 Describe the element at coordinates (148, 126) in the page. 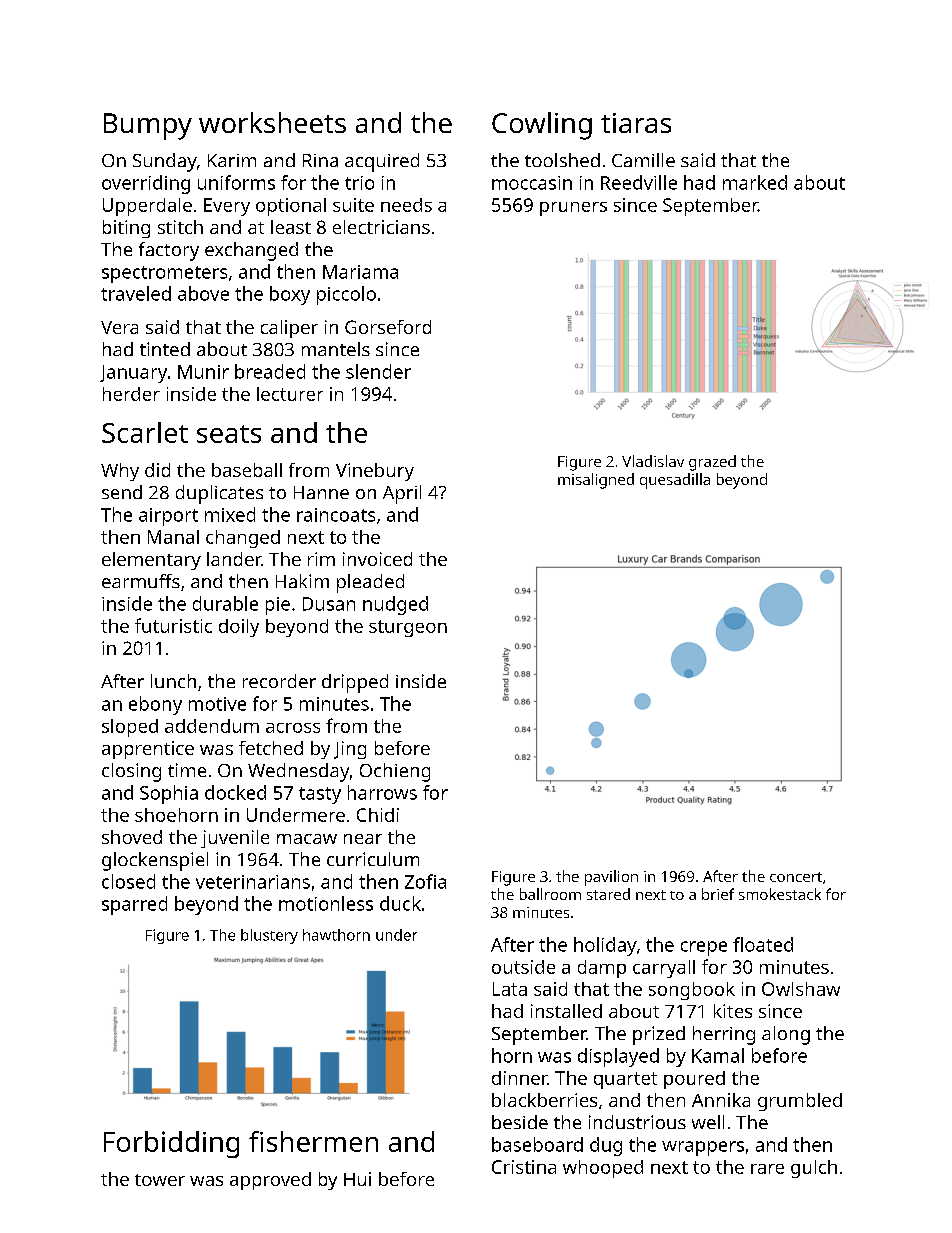

I see `Bumpy` at that location.
